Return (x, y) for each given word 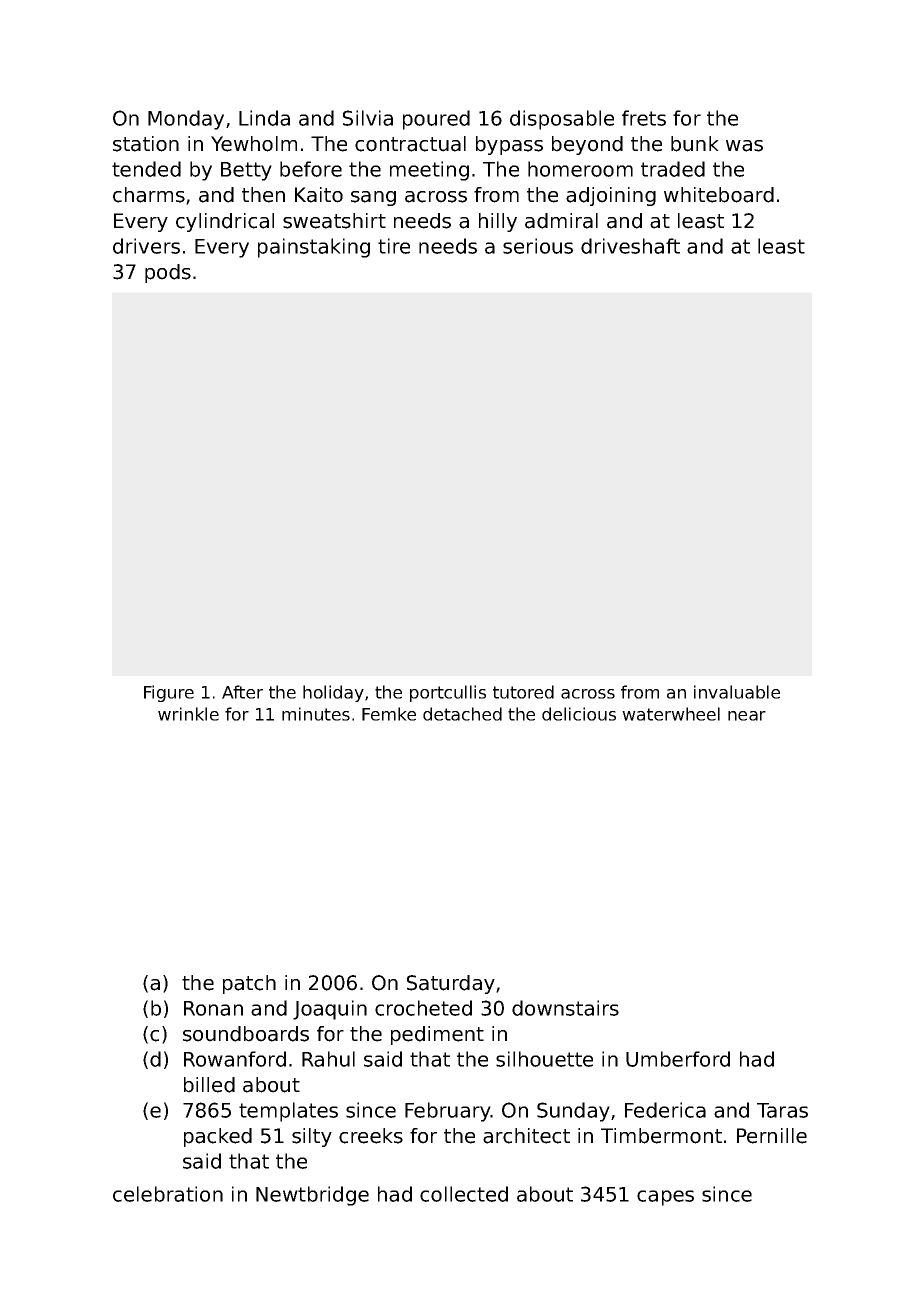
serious (538, 246)
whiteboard (719, 195)
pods (168, 273)
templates (288, 1112)
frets (644, 118)
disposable (562, 120)
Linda (264, 118)
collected (464, 1194)
